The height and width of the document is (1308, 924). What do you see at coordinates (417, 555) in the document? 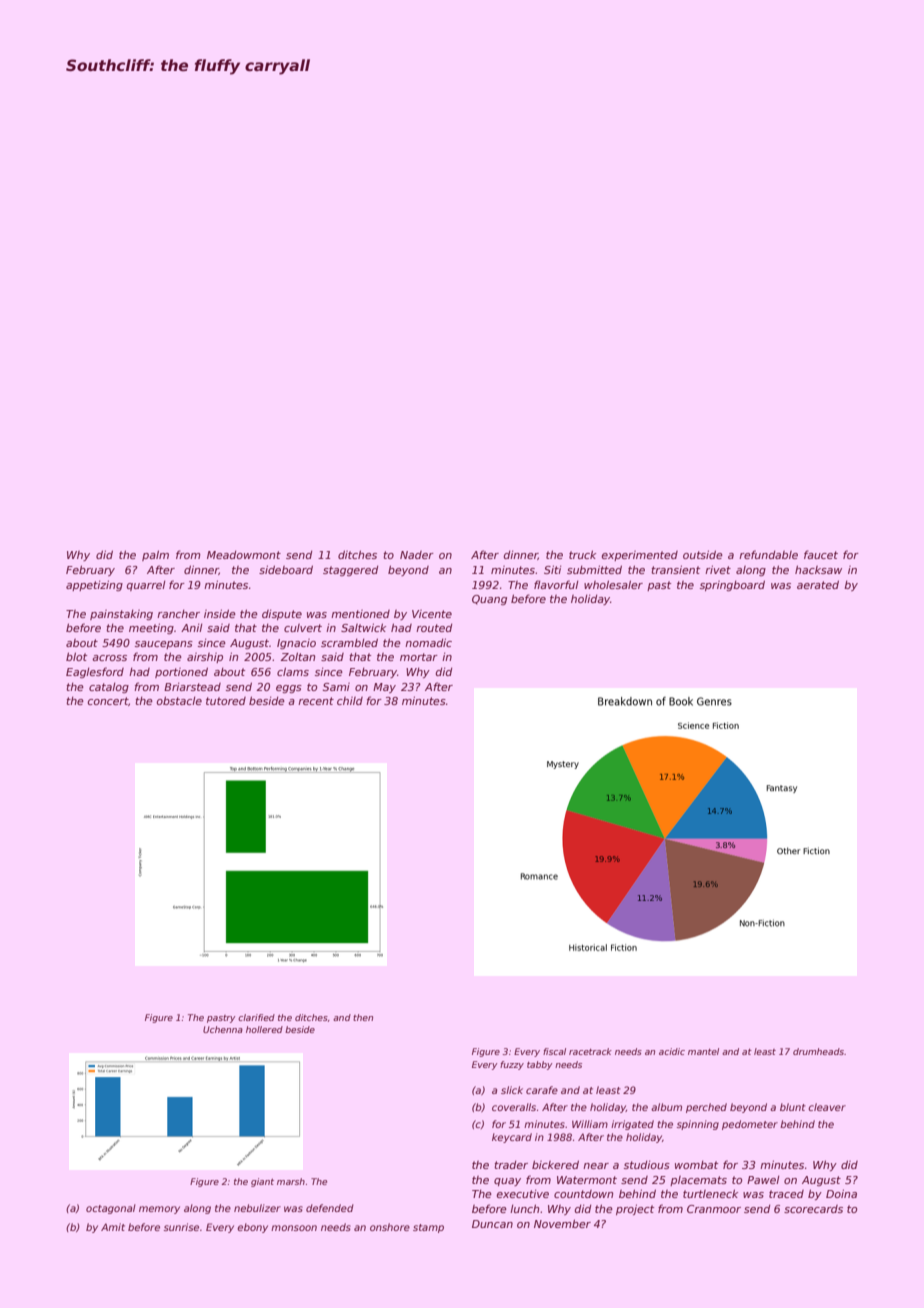
I see `Nader` at bounding box center [417, 555].
